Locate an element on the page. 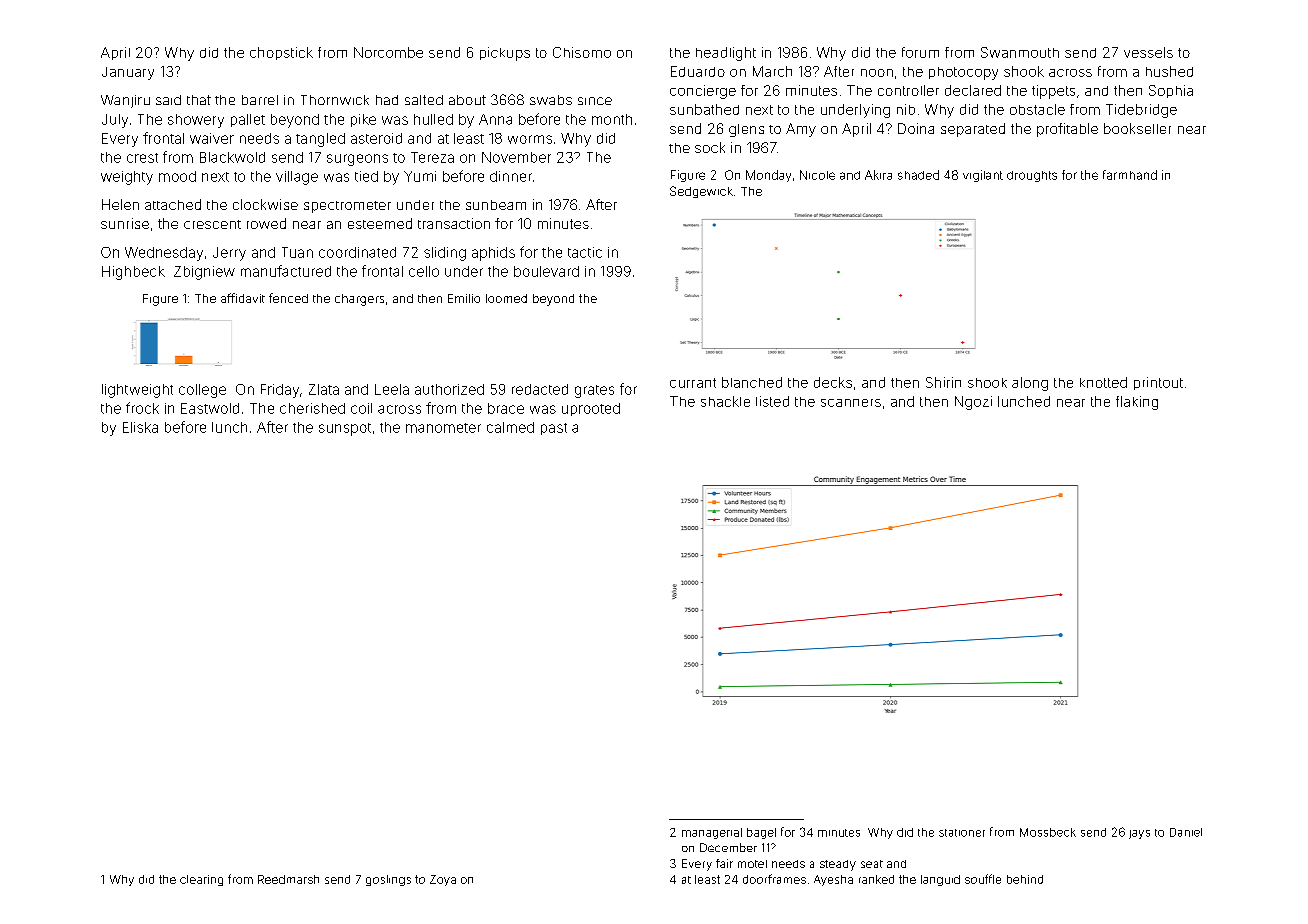 The height and width of the image is (924, 1308). managerial is located at coordinates (712, 833).
